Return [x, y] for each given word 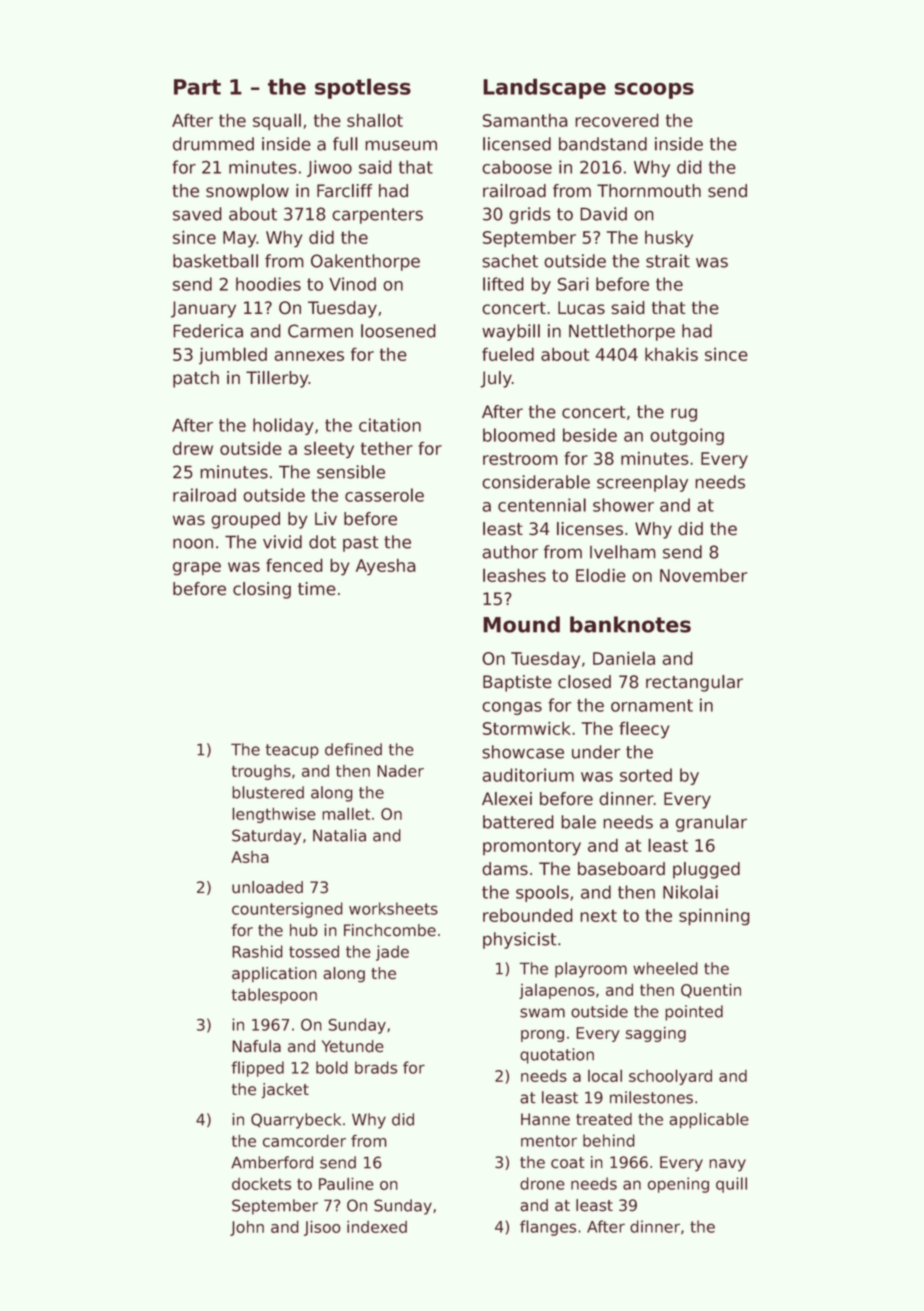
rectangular [694, 683]
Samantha [525, 120]
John [247, 1228]
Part [197, 87]
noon [193, 543]
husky [669, 239]
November [703, 575]
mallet [346, 813]
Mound [521, 624]
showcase [523, 752]
